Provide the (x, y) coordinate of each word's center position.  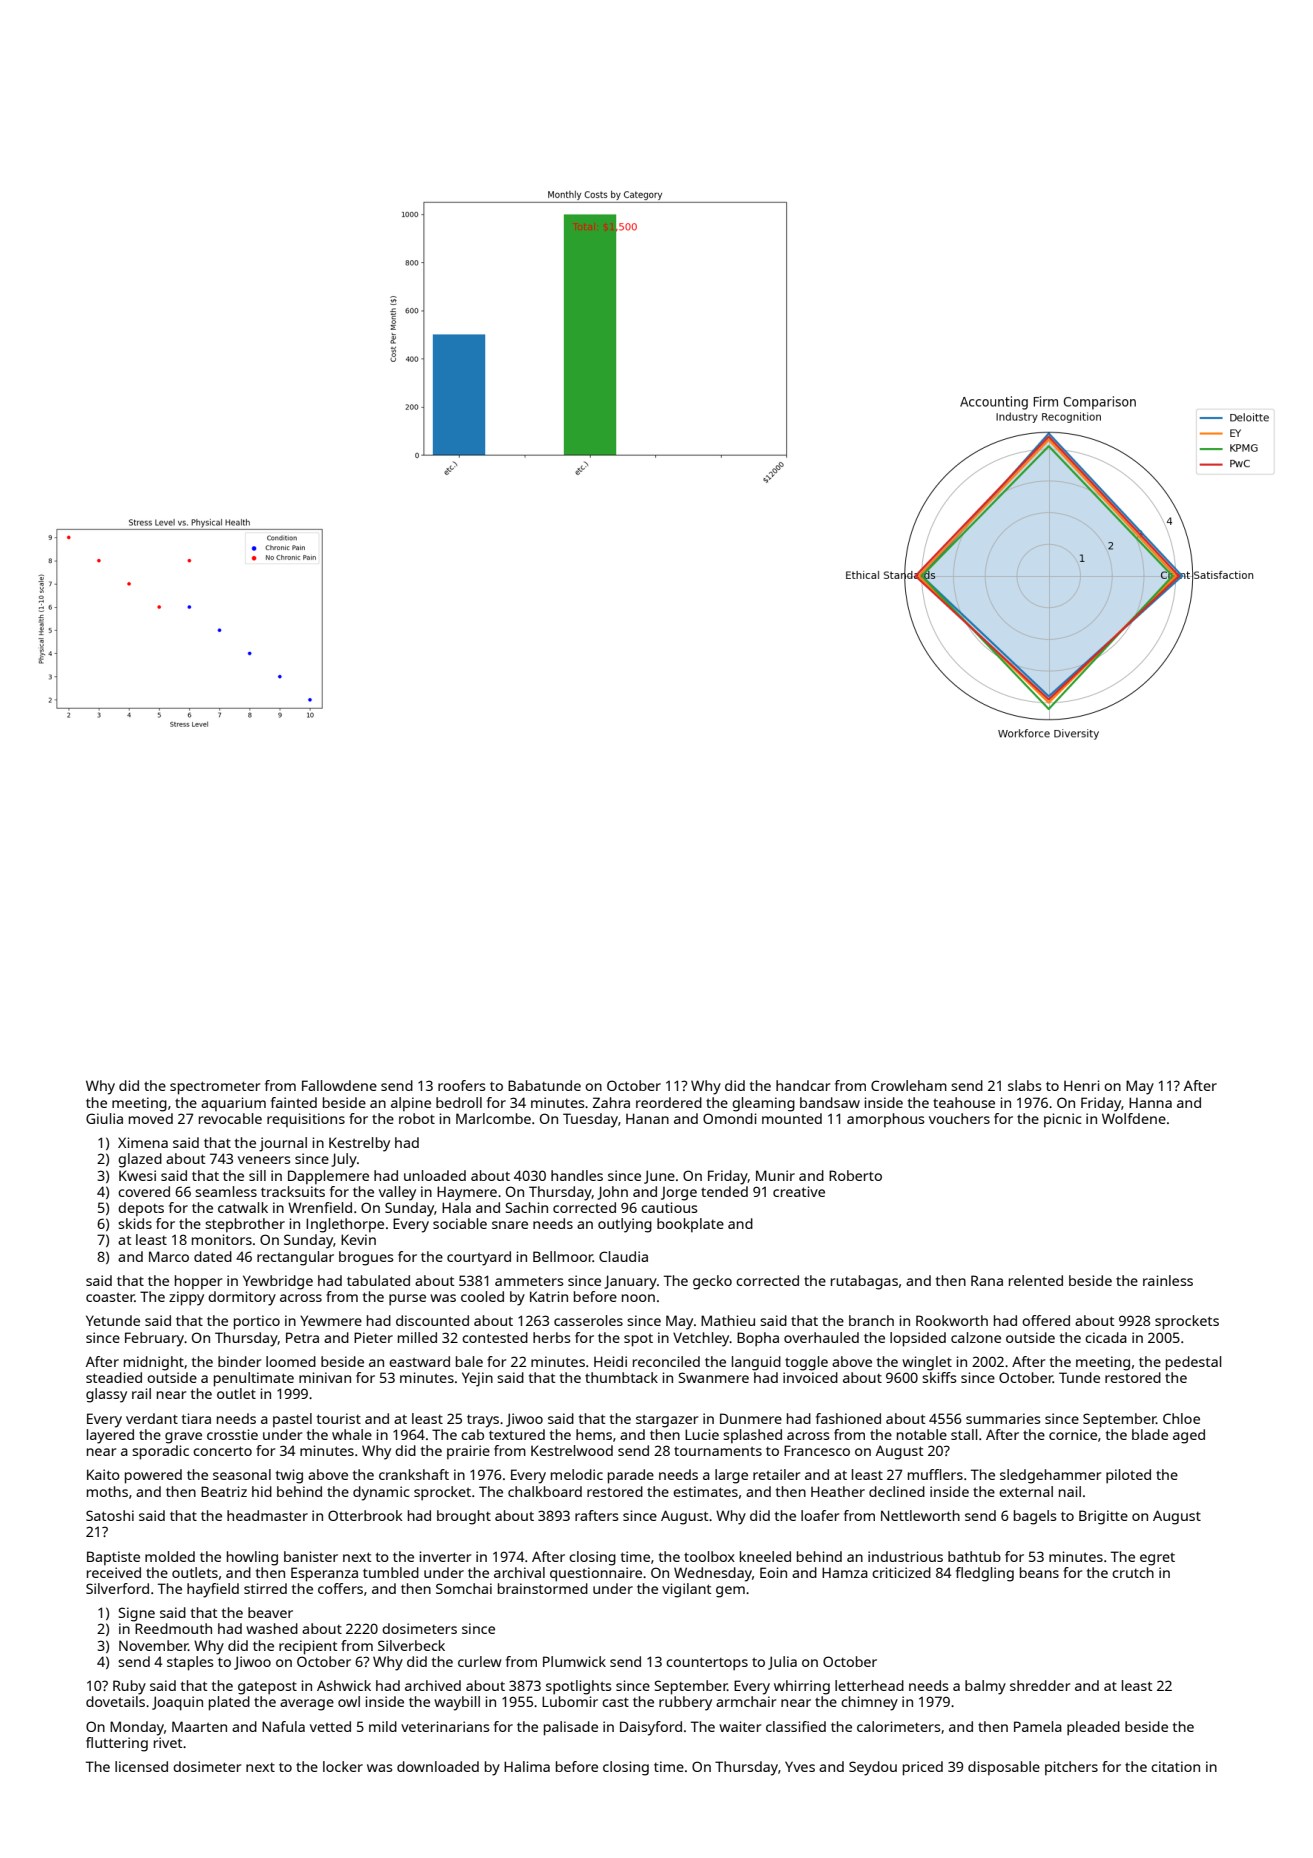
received (114, 1572)
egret (1157, 1559)
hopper (198, 1282)
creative (799, 1191)
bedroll (459, 1102)
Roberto (855, 1175)
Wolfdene (1134, 1118)
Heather (838, 1491)
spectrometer (215, 1088)
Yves (800, 1766)
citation (1175, 1766)
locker (343, 1766)
